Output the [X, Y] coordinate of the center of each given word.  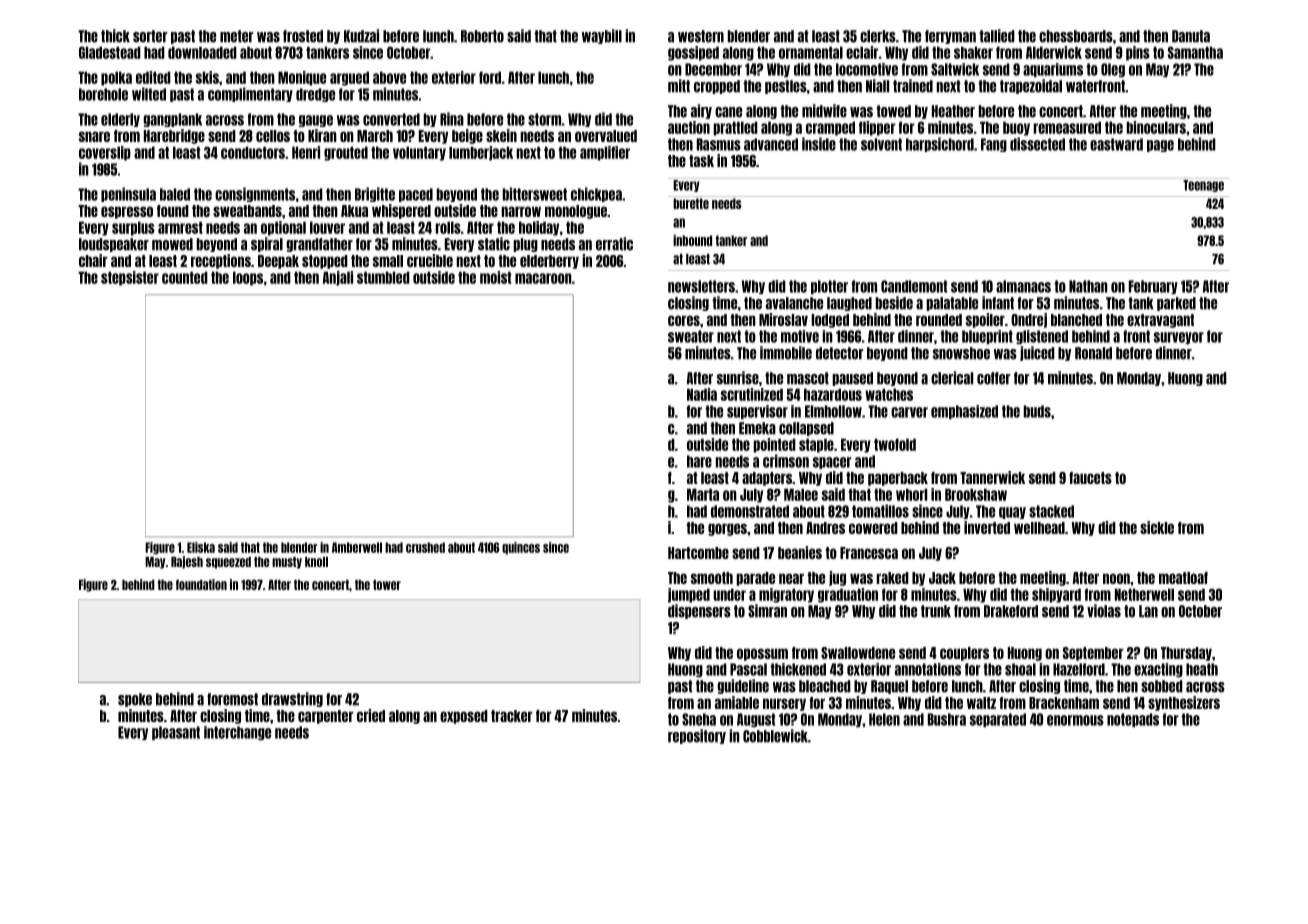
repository [697, 736]
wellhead [1039, 528]
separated [998, 720]
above [389, 77]
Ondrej [1029, 320]
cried [371, 715]
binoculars [1156, 127]
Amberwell [357, 547]
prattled [735, 128]
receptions [221, 261]
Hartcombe [698, 553]
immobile [786, 353]
